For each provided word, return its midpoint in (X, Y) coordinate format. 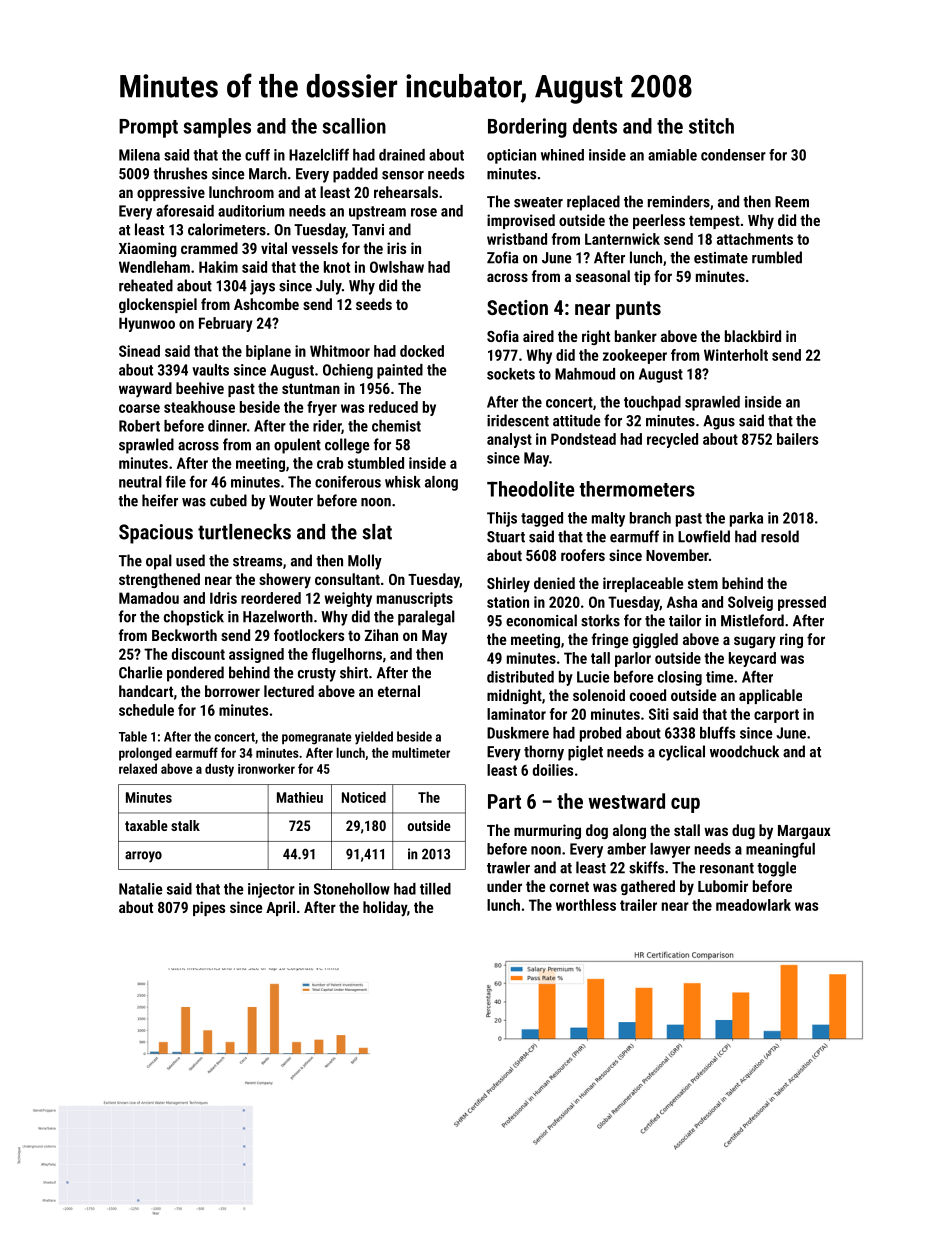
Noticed (364, 797)
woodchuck (744, 751)
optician (511, 156)
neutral (140, 482)
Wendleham (154, 267)
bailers (797, 439)
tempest (714, 222)
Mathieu (300, 797)
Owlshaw (397, 267)
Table (133, 736)
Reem (792, 202)
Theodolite (531, 489)
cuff (257, 155)
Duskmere (518, 733)
